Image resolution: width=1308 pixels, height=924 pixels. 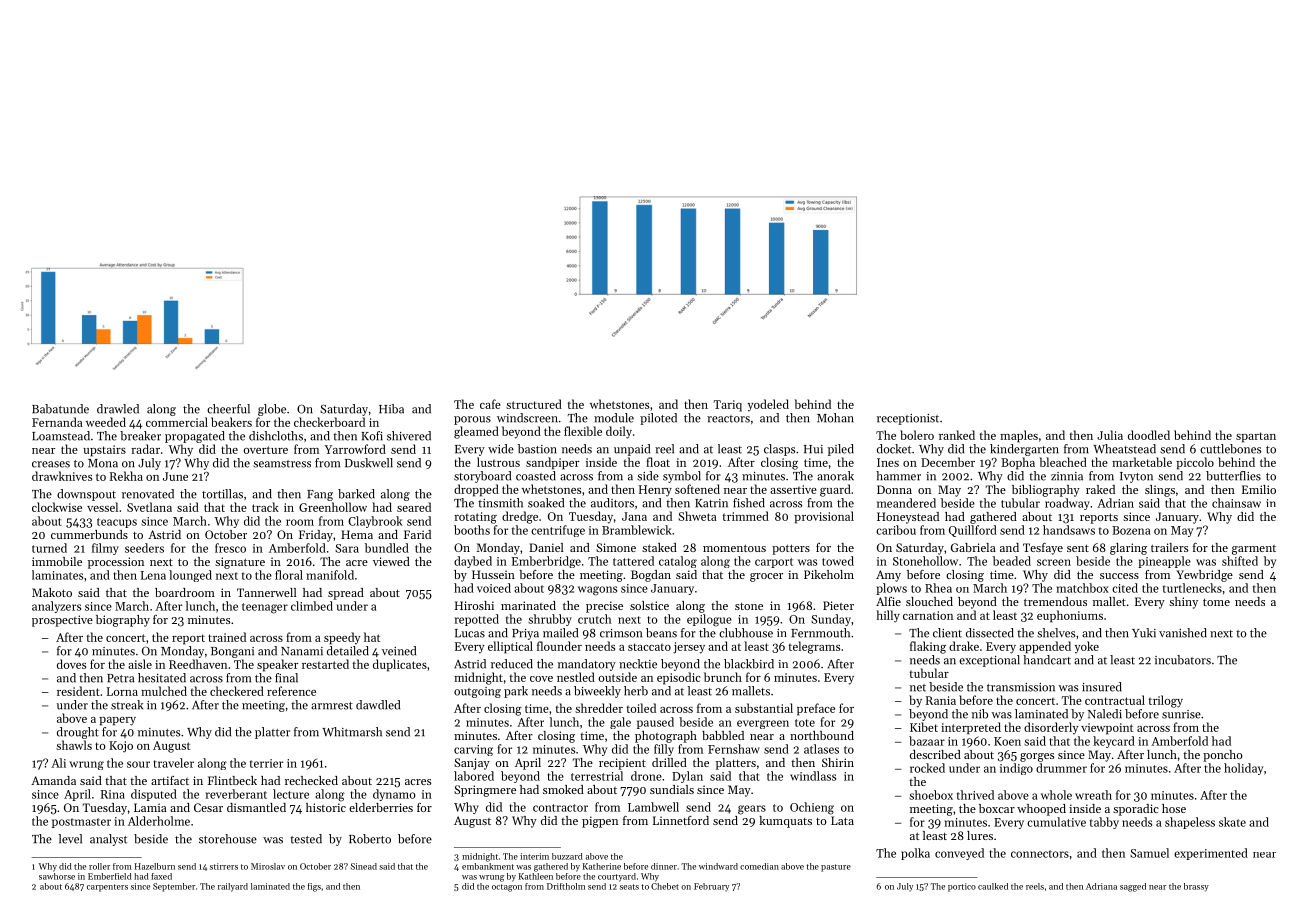 What do you see at coordinates (117, 721) in the screenshot?
I see `papery` at bounding box center [117, 721].
